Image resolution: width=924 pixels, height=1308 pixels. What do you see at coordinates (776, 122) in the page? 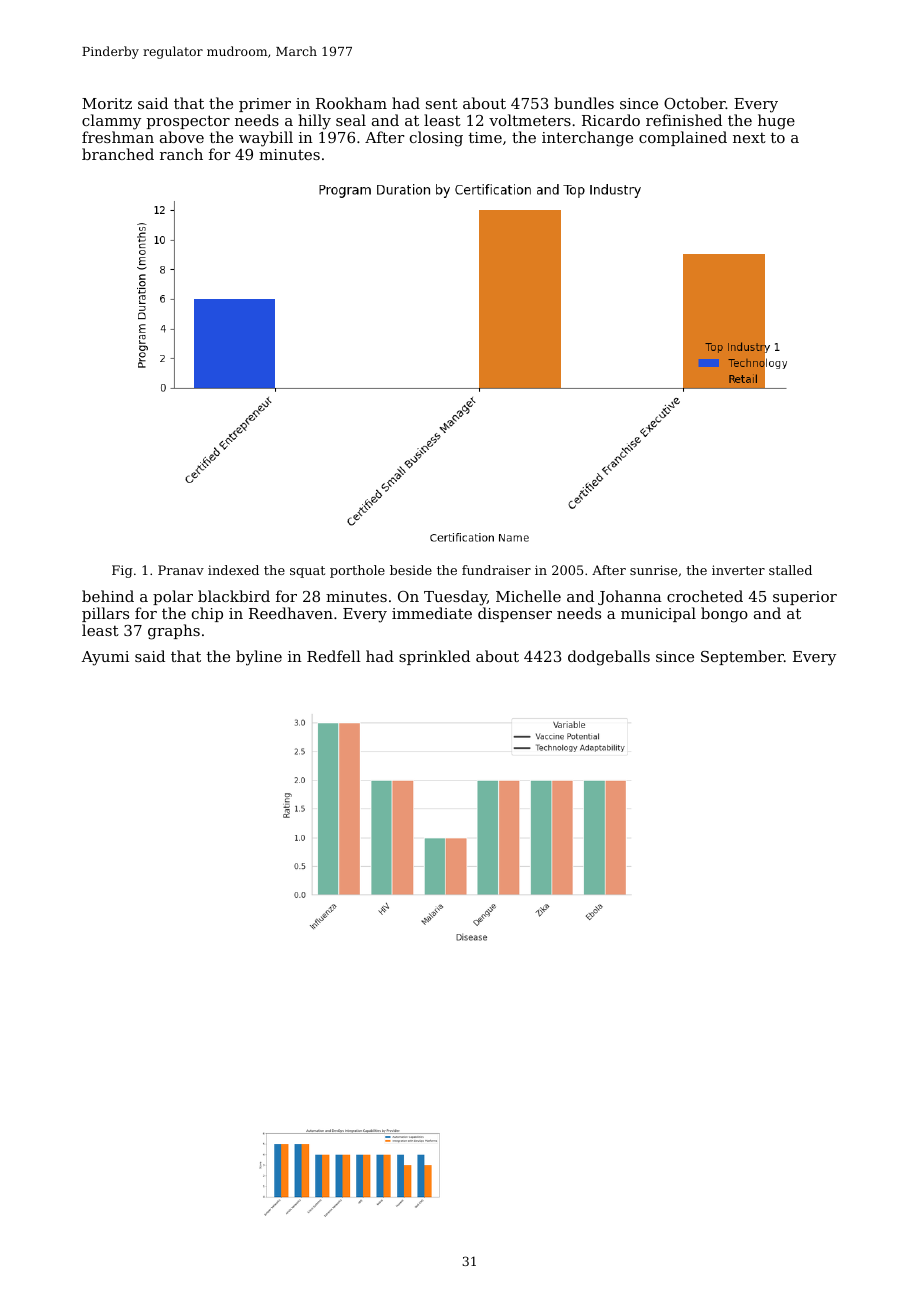
I see `huge` at bounding box center [776, 122].
